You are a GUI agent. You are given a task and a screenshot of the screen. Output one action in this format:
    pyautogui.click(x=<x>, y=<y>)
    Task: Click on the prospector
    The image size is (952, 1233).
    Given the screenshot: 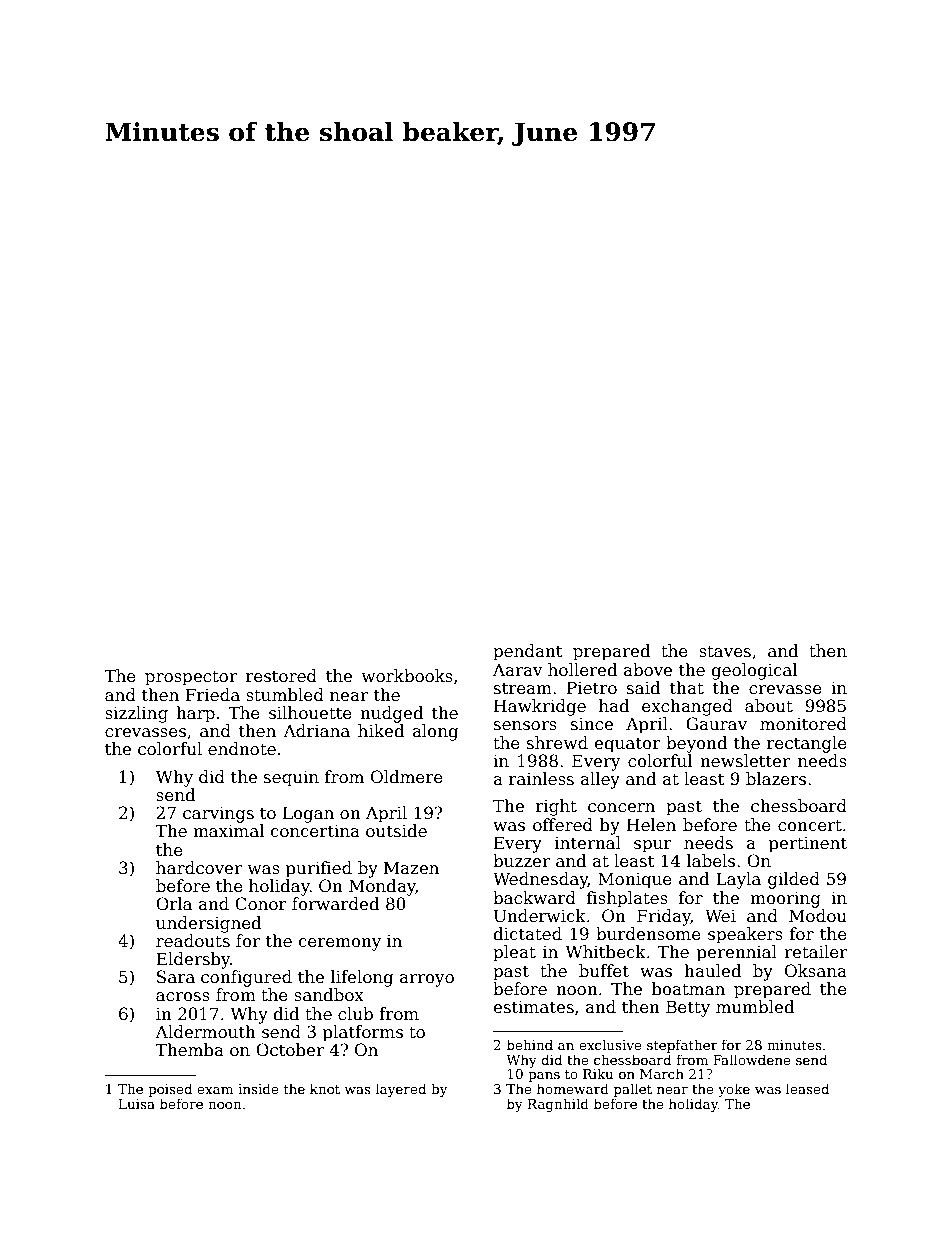 What is the action you would take?
    pyautogui.click(x=191, y=678)
